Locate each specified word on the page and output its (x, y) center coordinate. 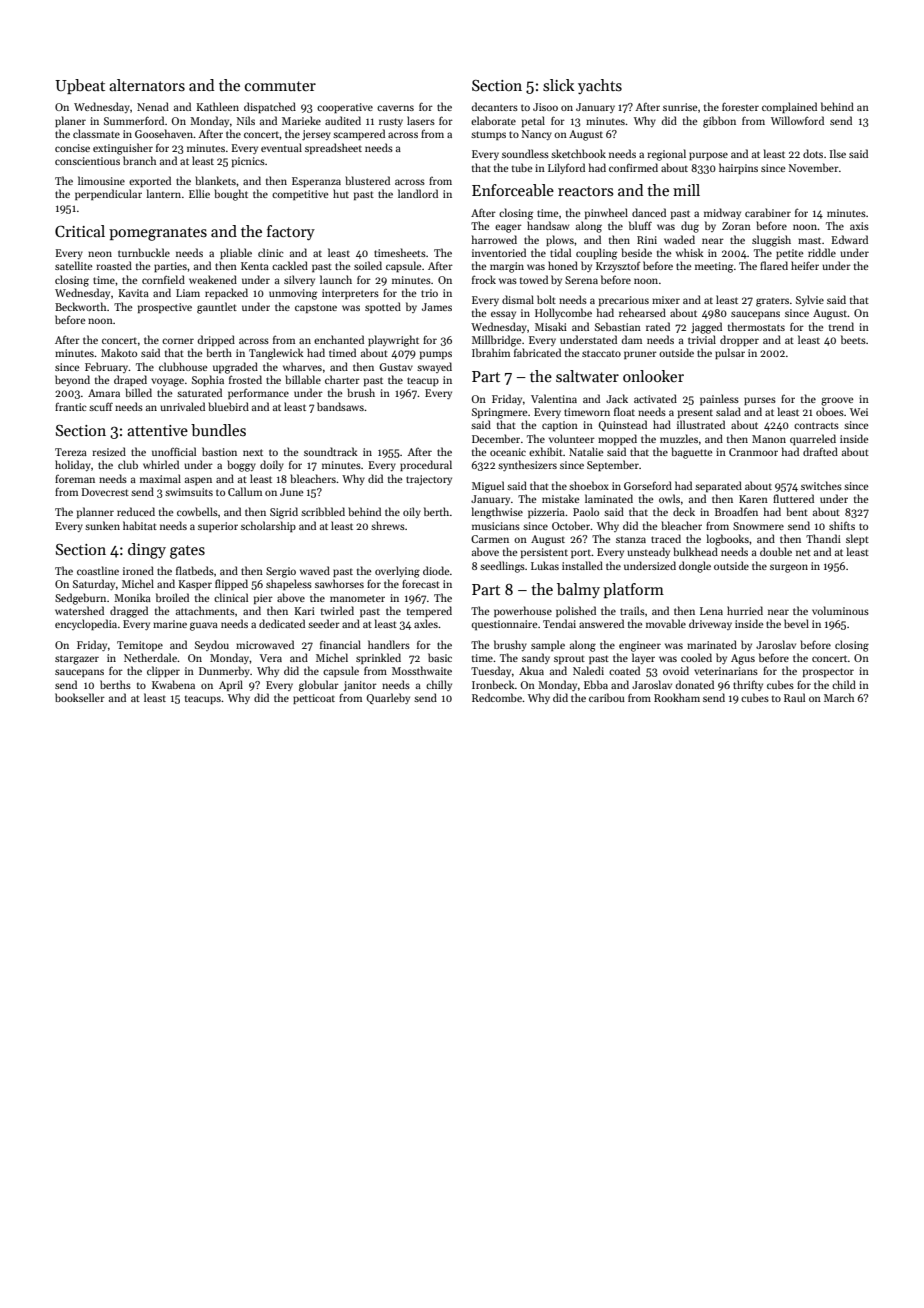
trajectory (429, 480)
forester (740, 106)
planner (95, 512)
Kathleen (217, 106)
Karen (753, 499)
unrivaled (182, 406)
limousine (101, 180)
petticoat (314, 699)
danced (649, 212)
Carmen (490, 539)
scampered (359, 134)
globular (319, 686)
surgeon (789, 568)
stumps (488, 135)
